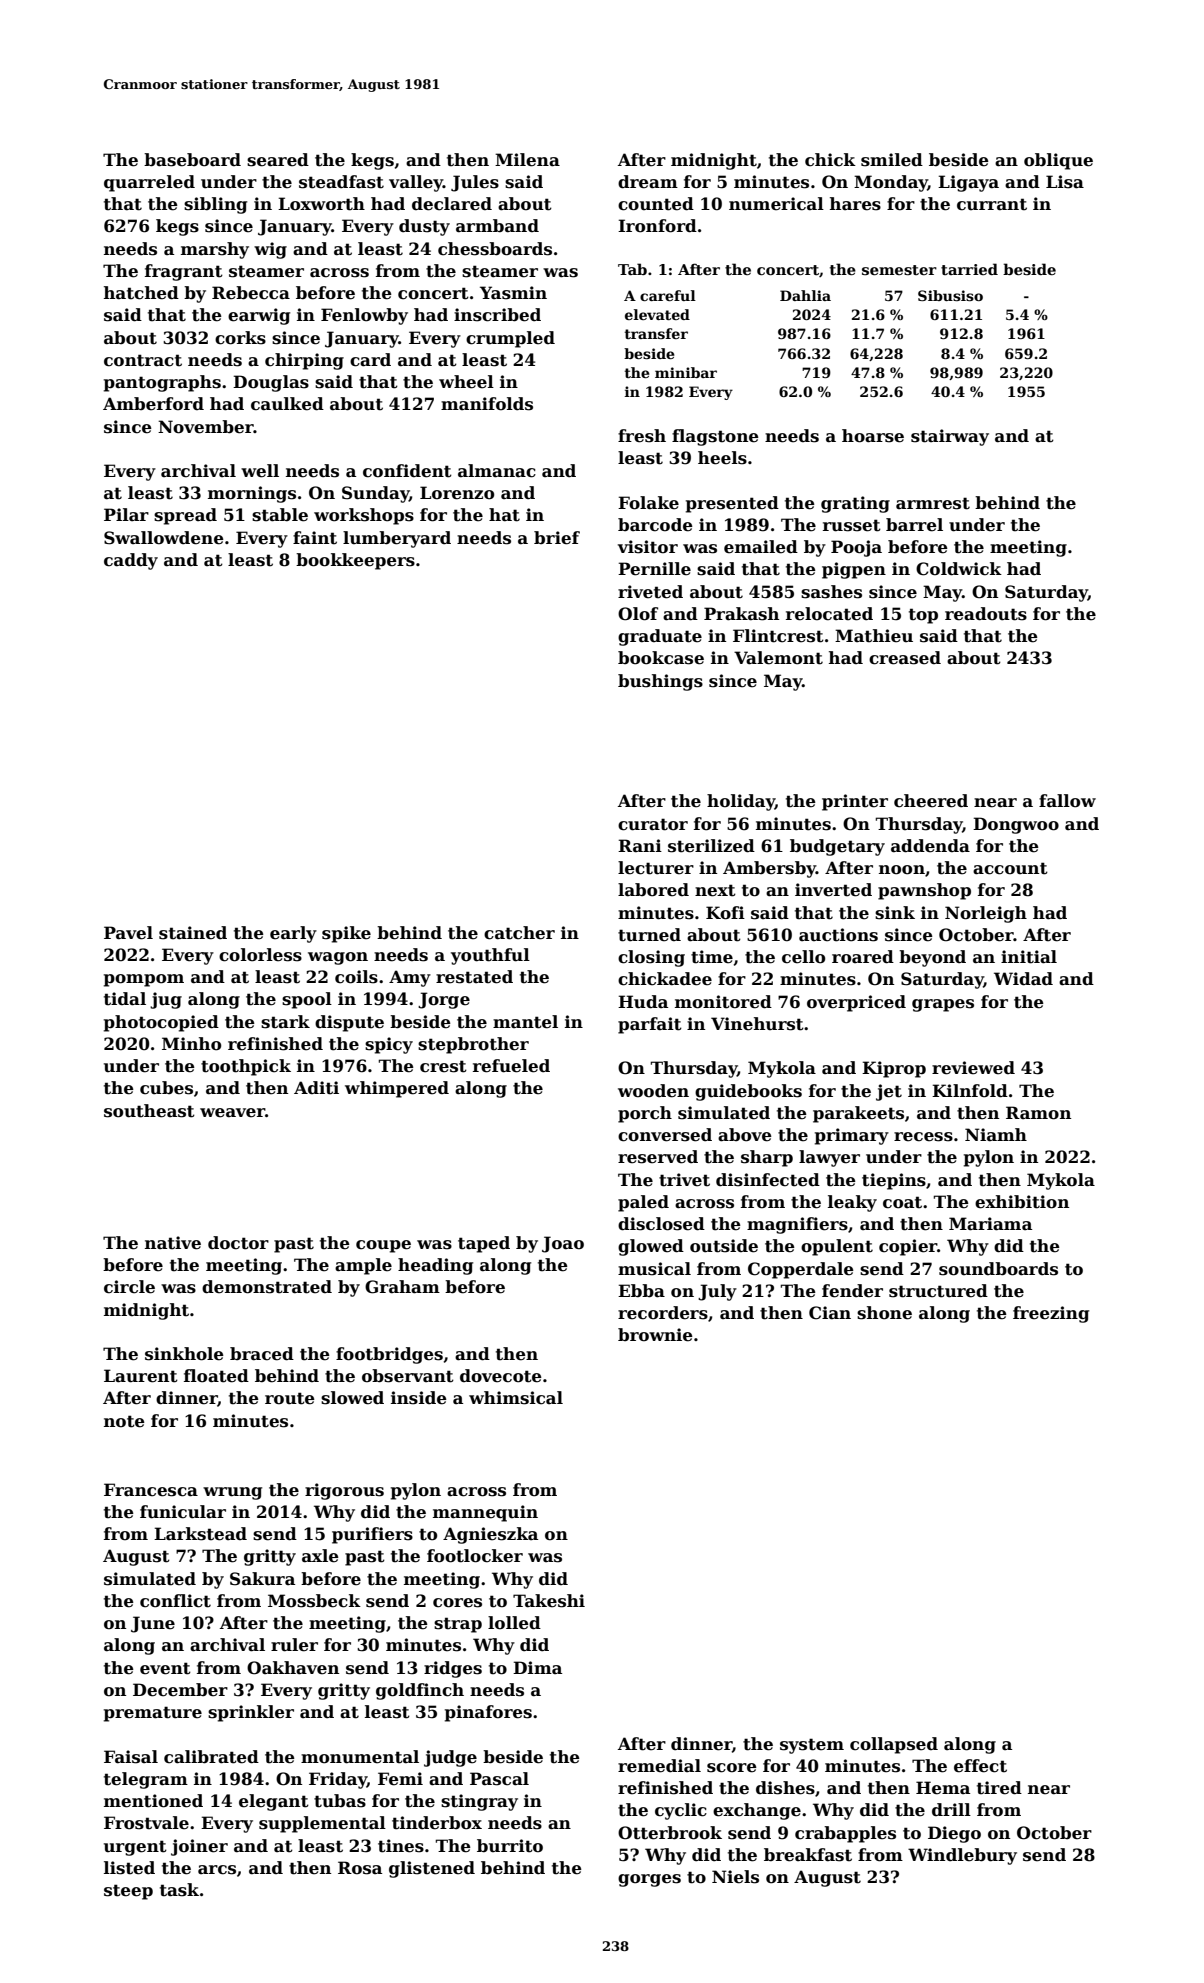  What do you see at coordinates (193, 933) in the page?
I see `stained` at bounding box center [193, 933].
